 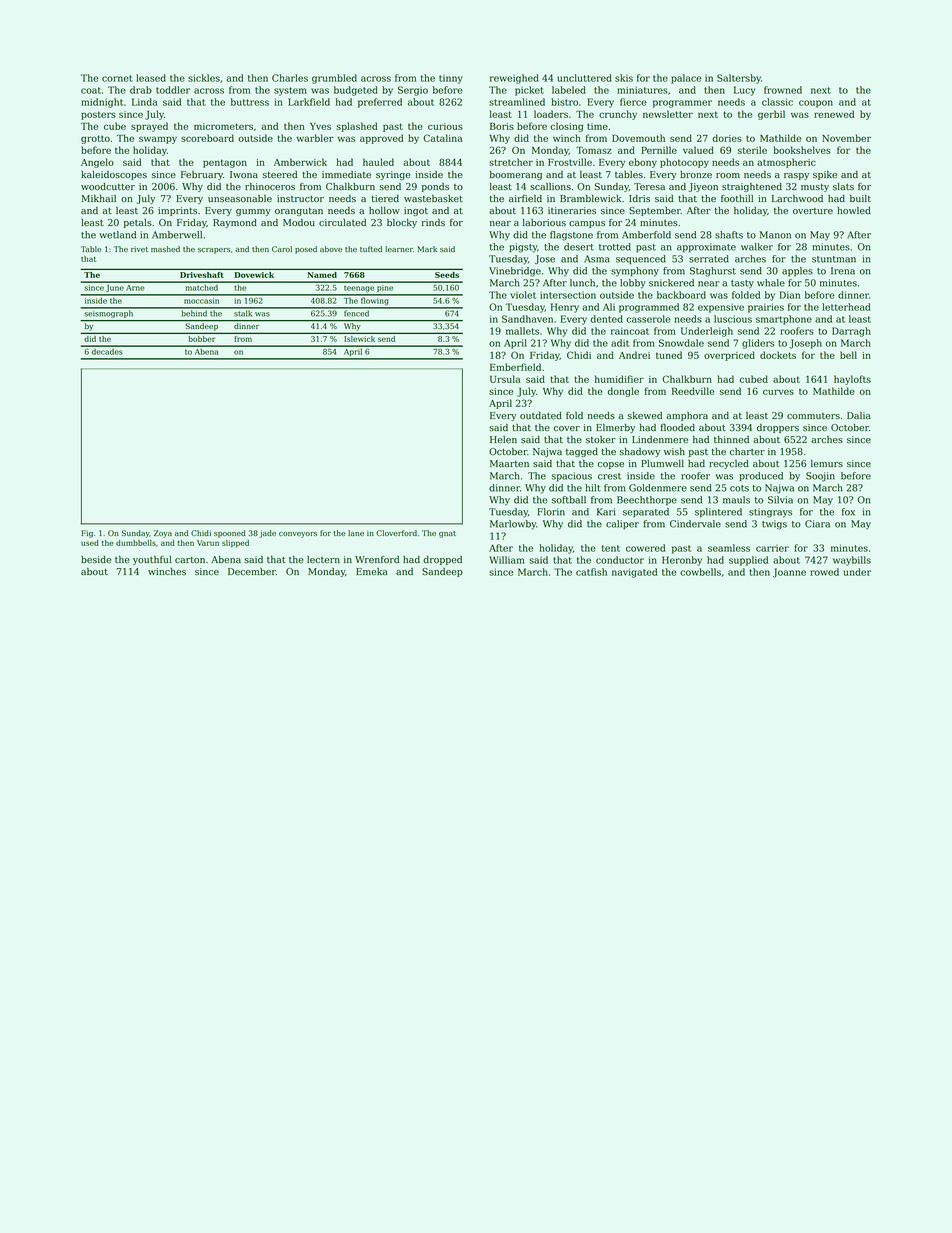 I want to click on bistro, so click(x=564, y=102).
